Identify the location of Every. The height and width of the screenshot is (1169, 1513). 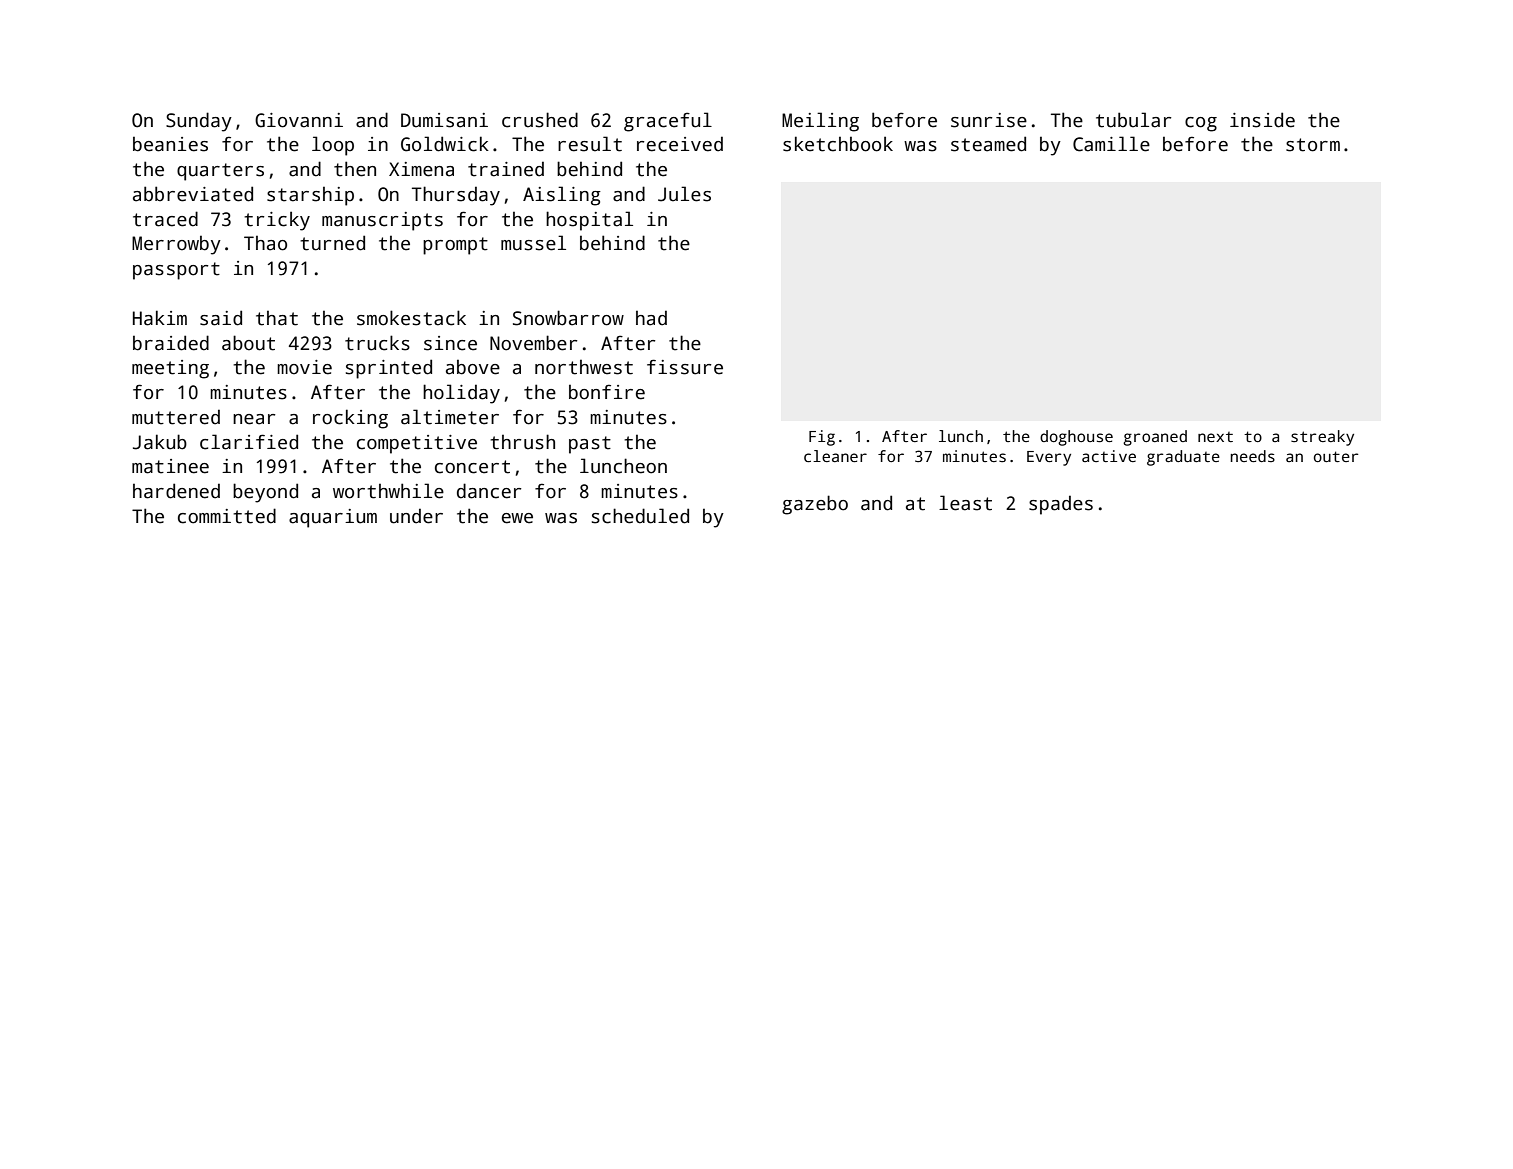
(1049, 458).
